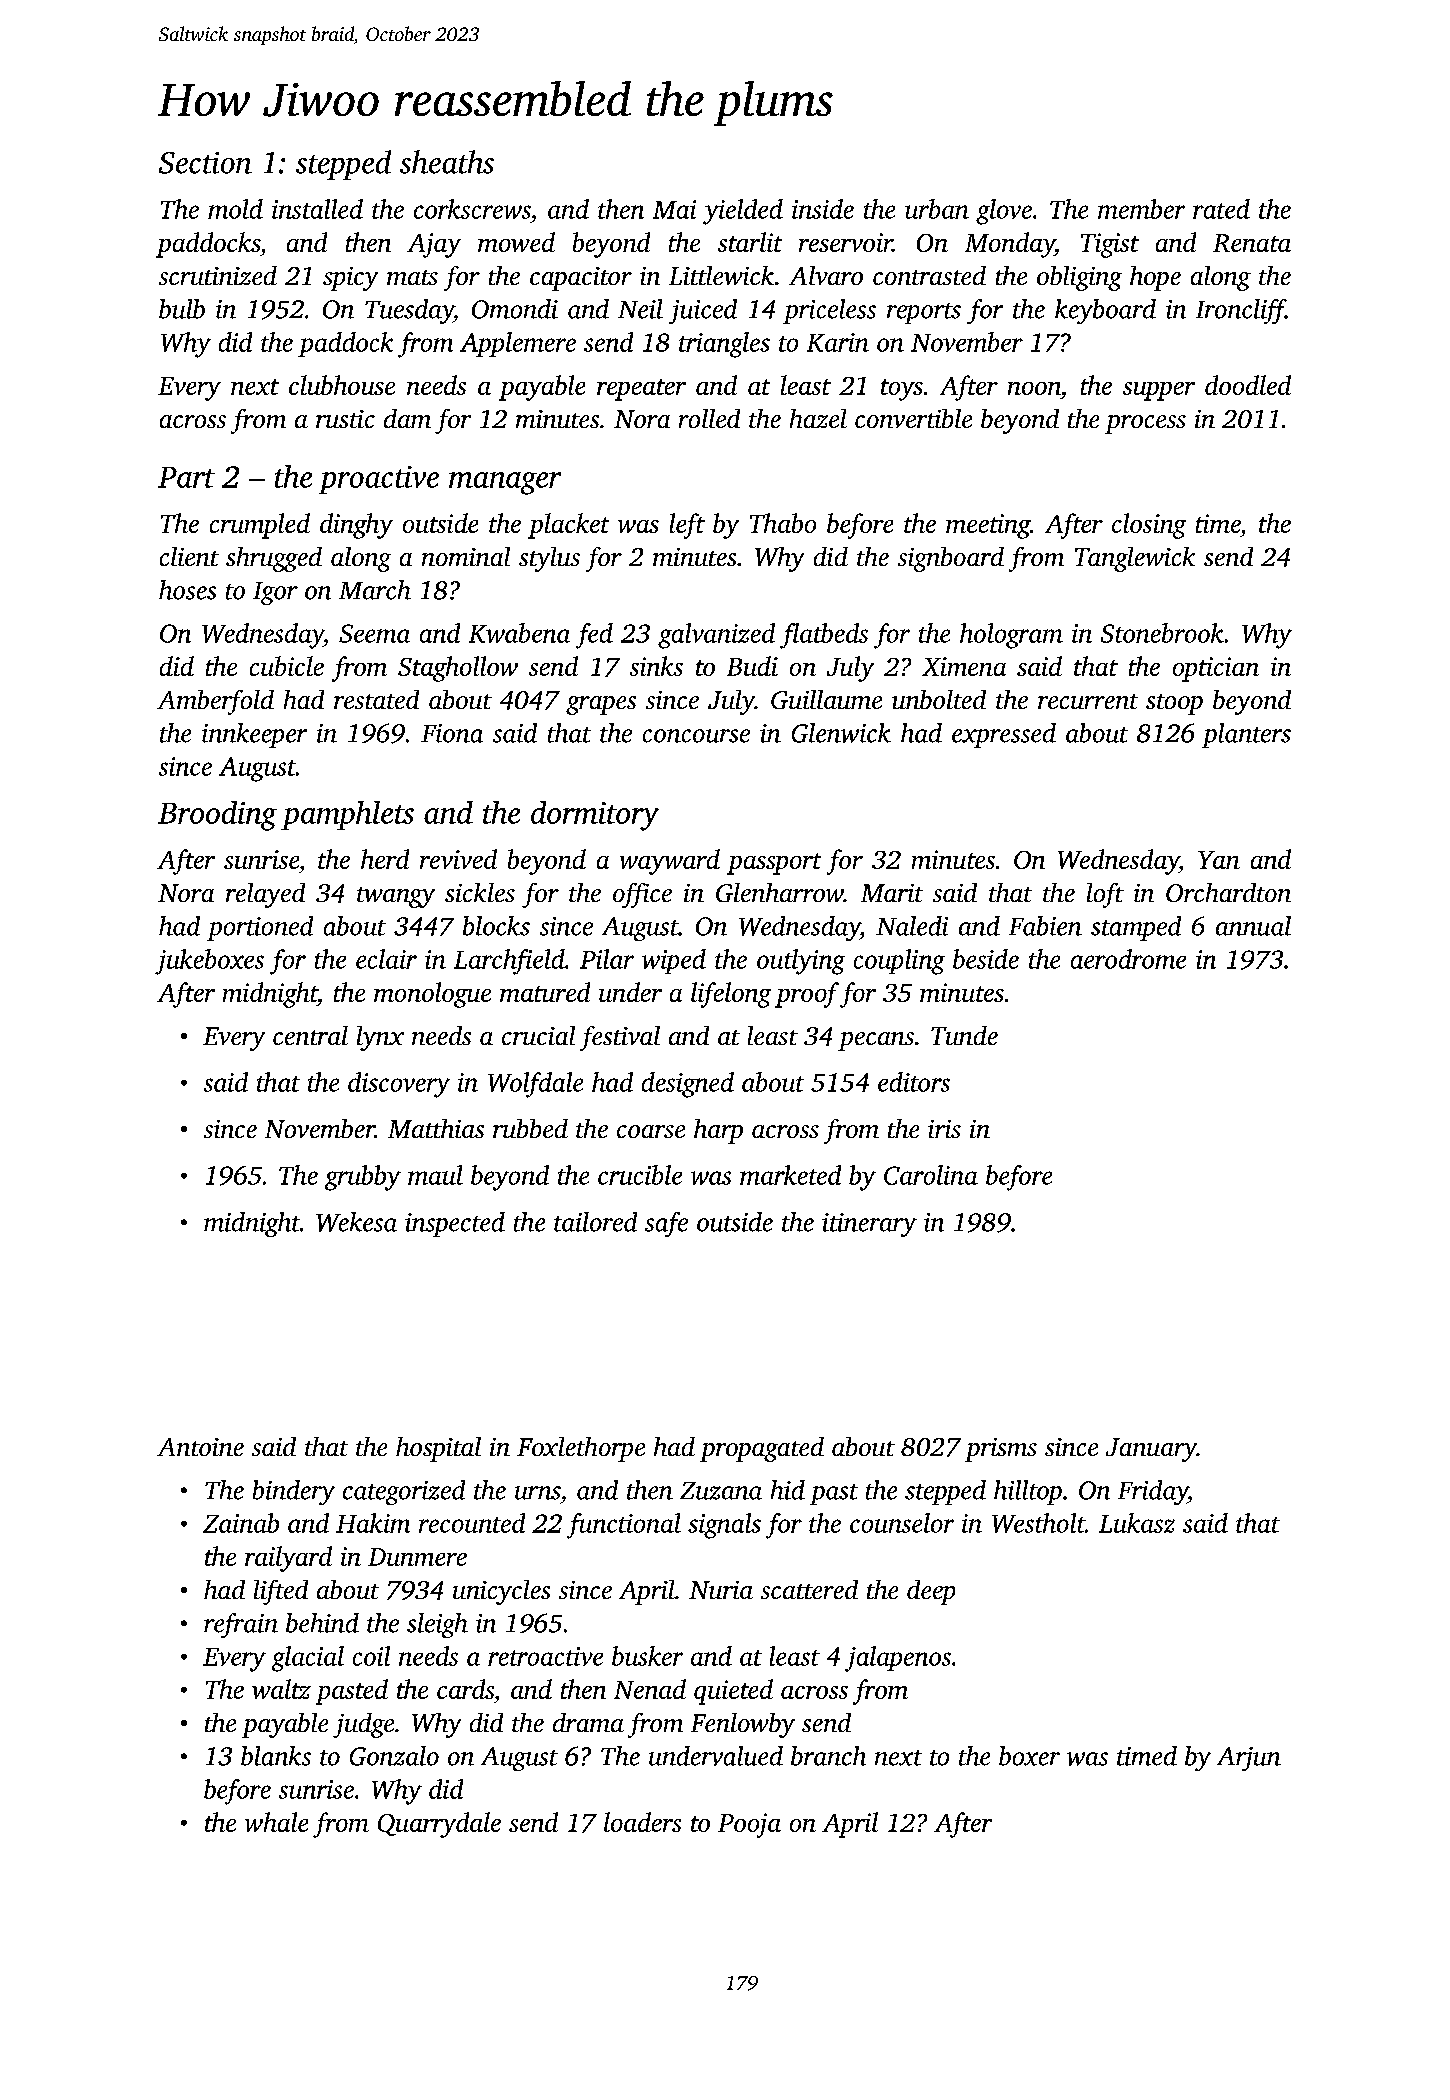 The image size is (1450, 2100). What do you see at coordinates (265, 895) in the document?
I see `relayed` at bounding box center [265, 895].
